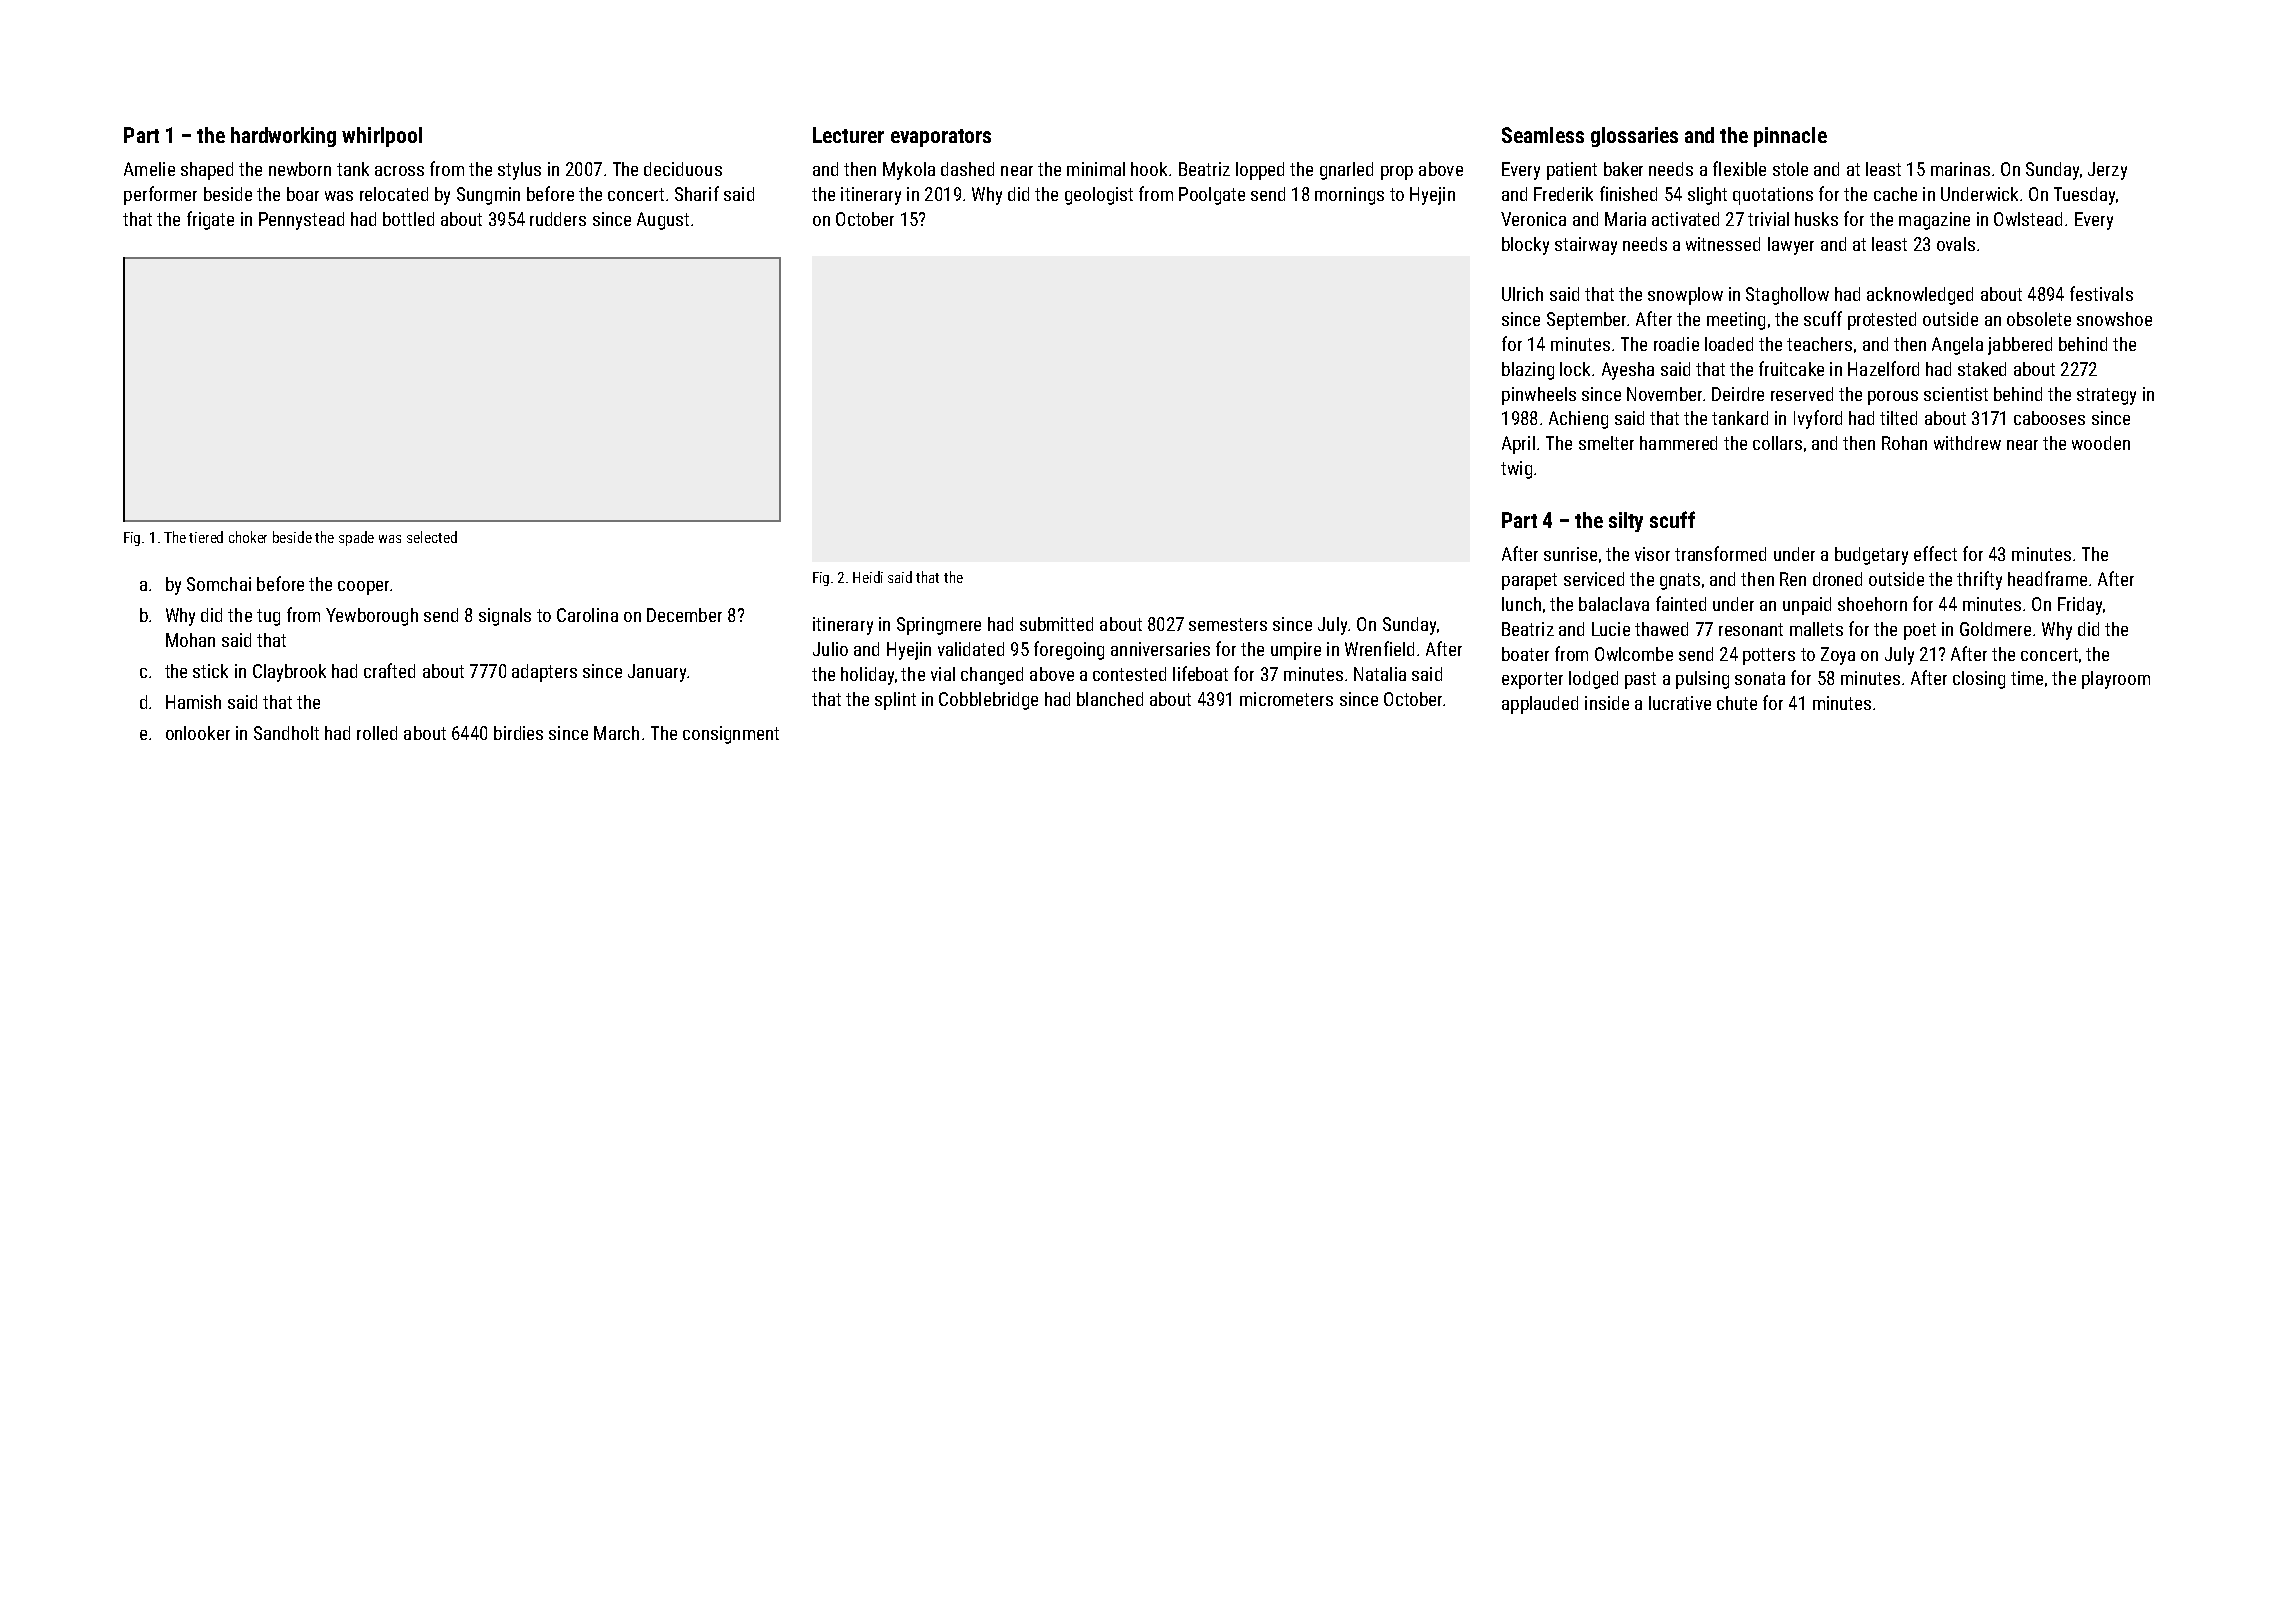  Describe the element at coordinates (1540, 705) in the image. I see `applauded` at that location.
